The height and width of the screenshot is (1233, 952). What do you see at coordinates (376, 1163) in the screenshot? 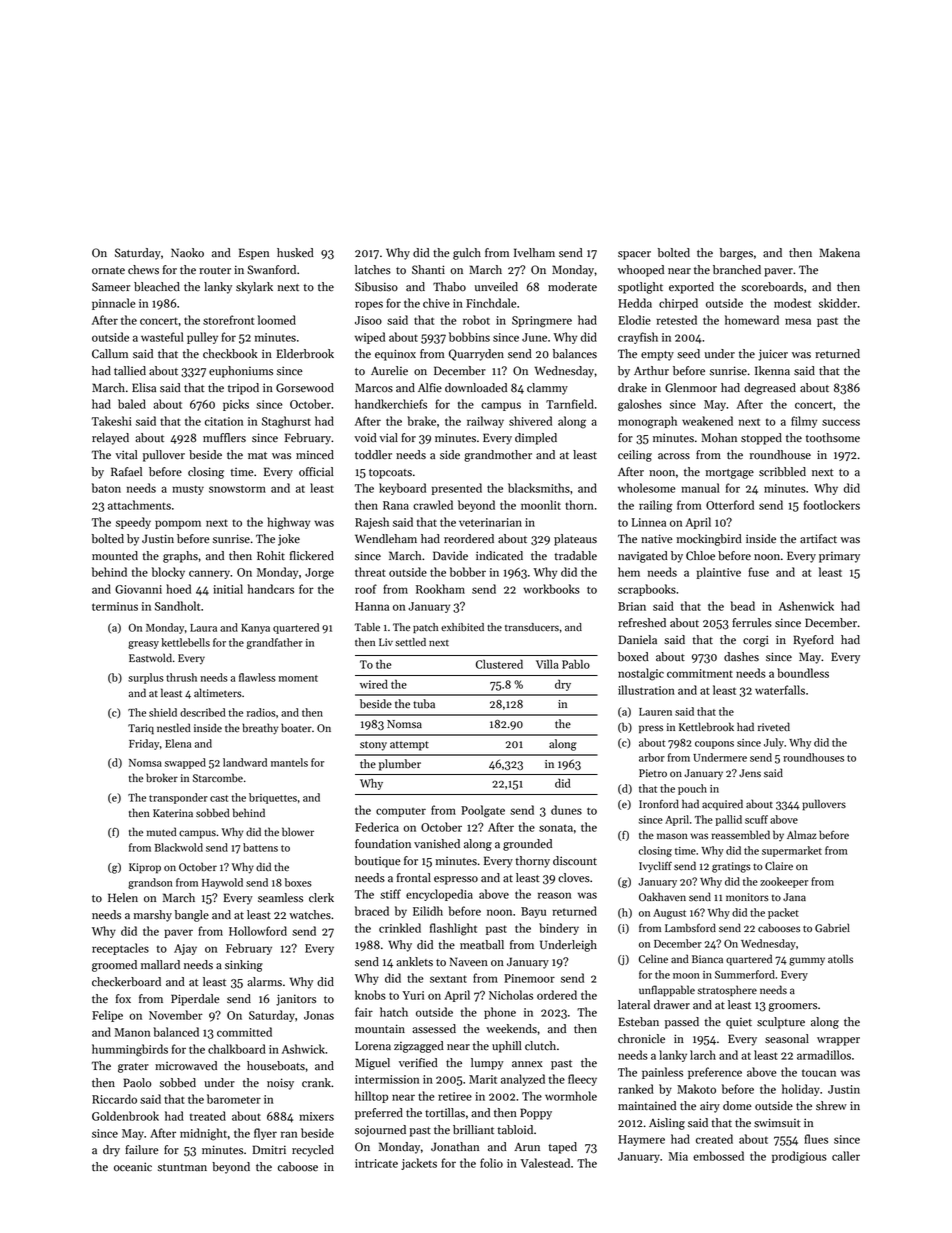
I see `intricate` at bounding box center [376, 1163].
